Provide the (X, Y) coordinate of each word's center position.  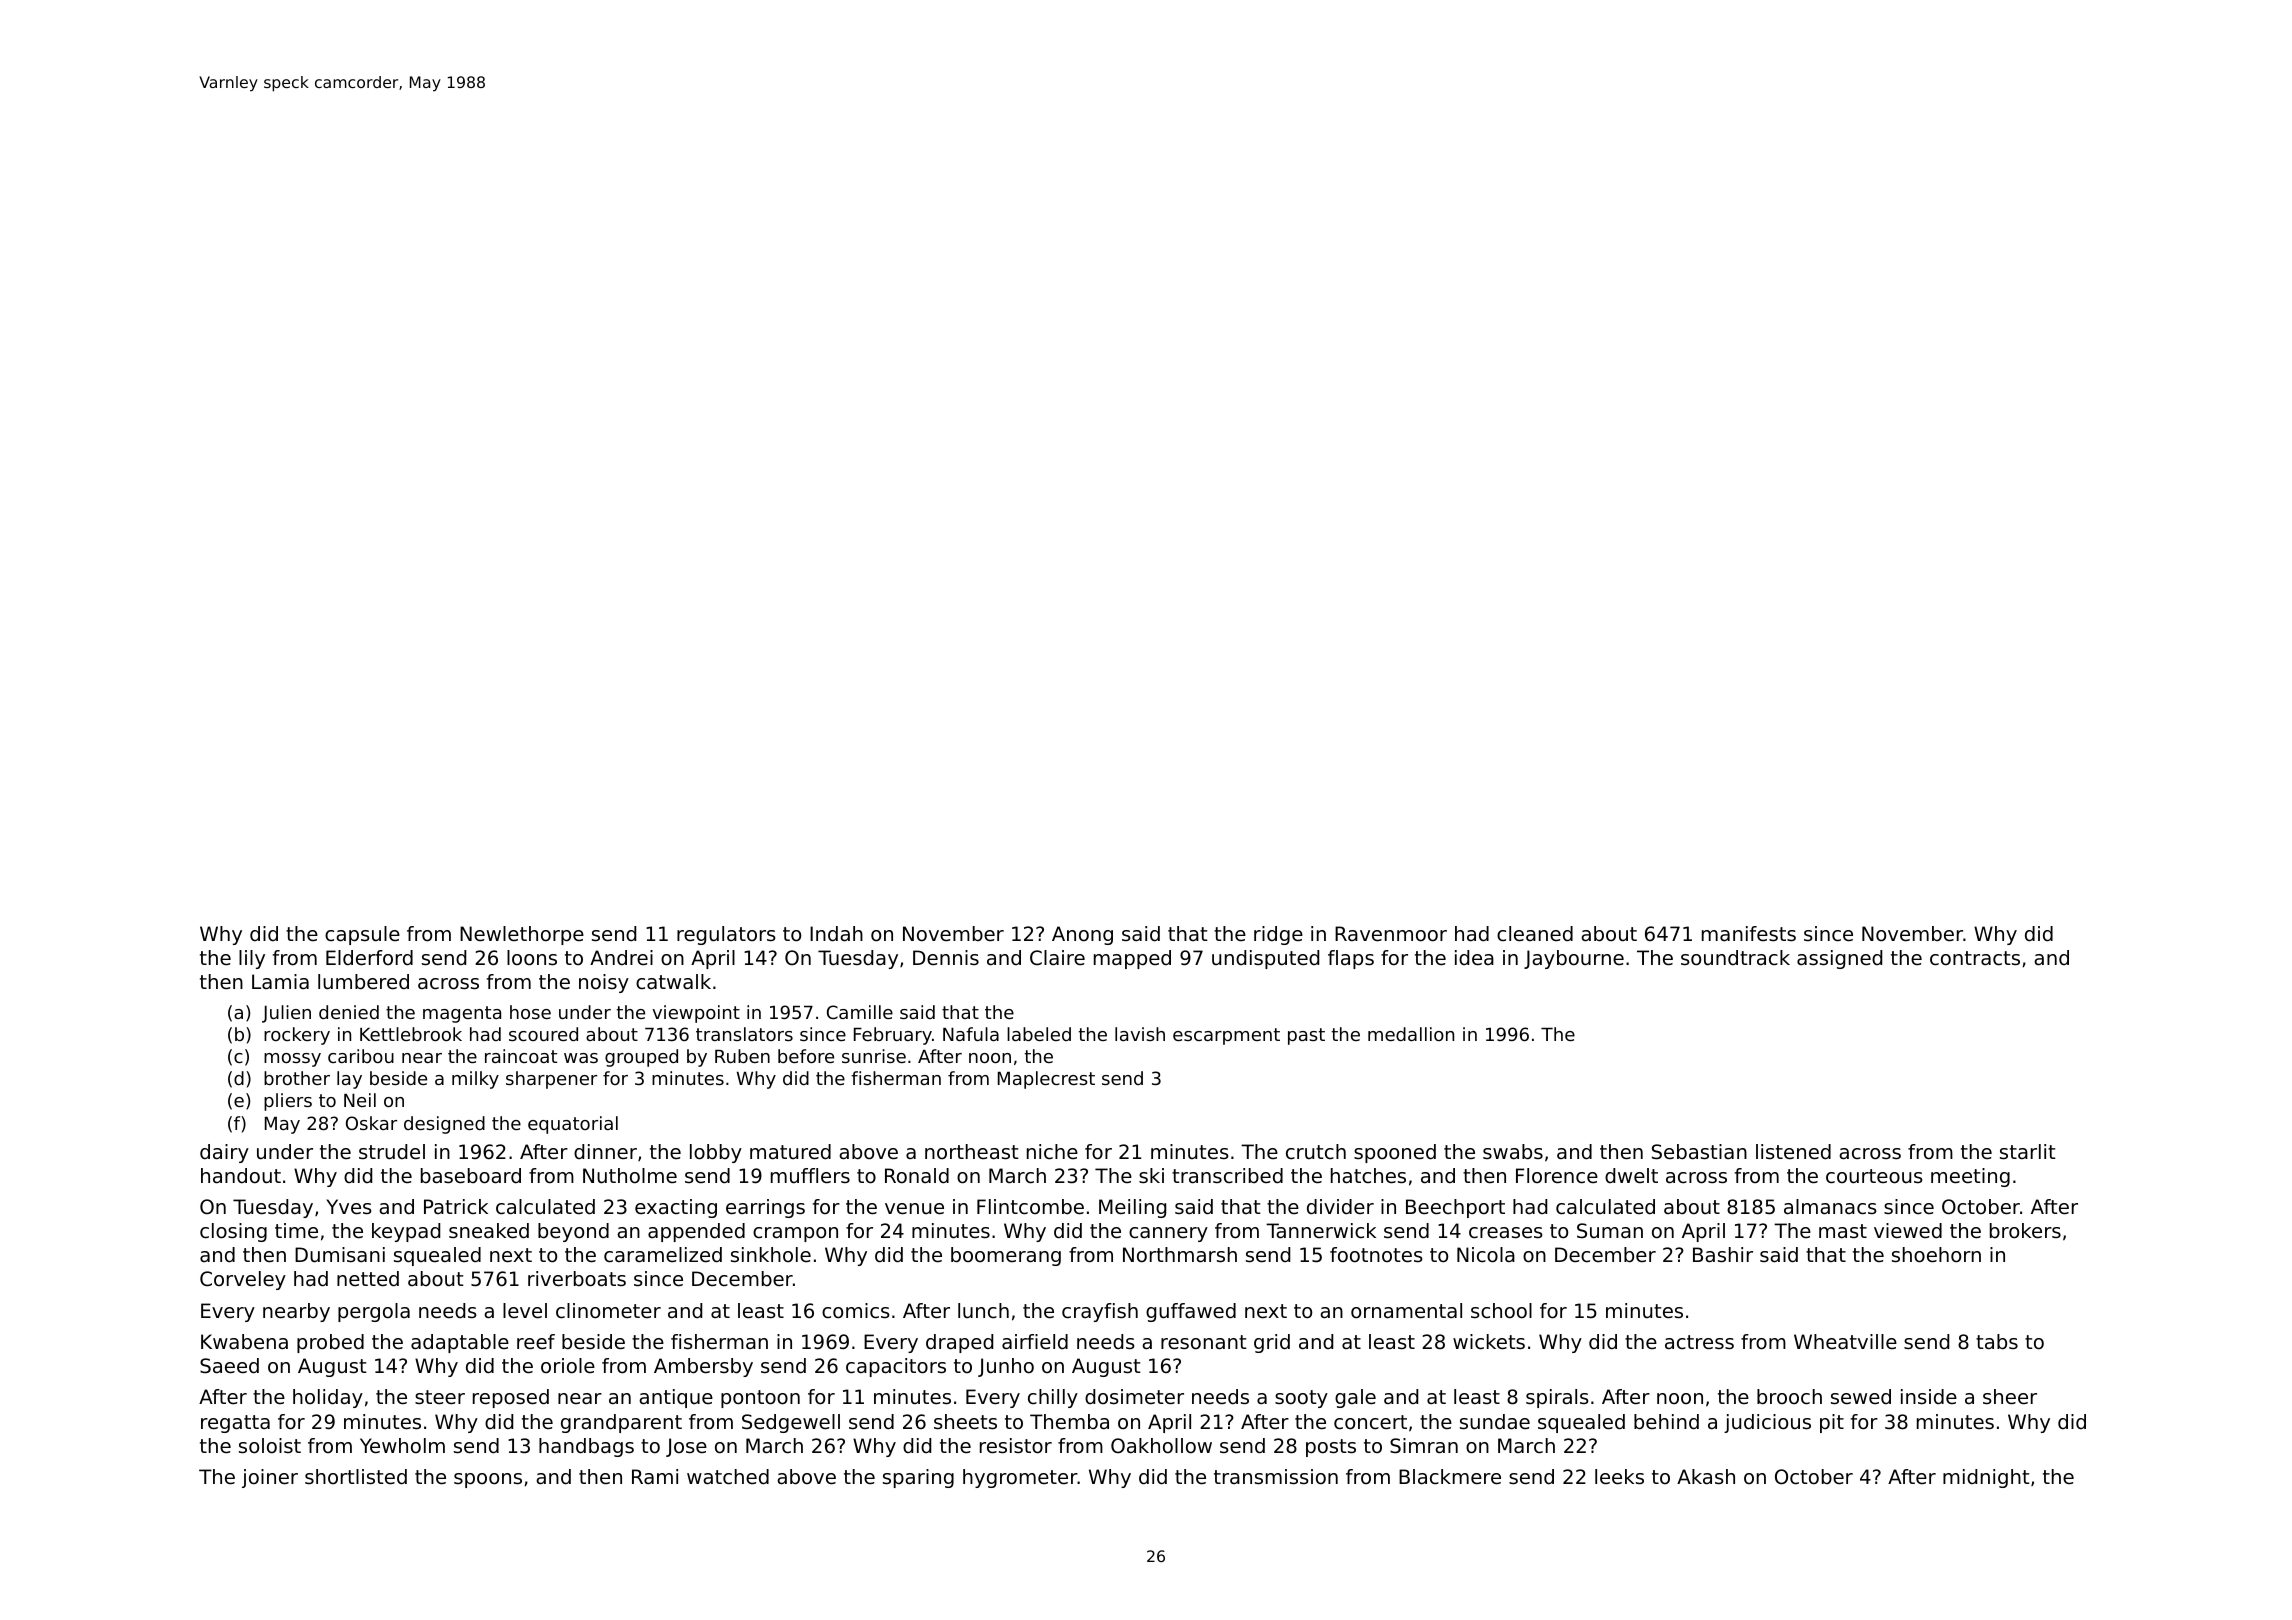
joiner (270, 1478)
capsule (362, 935)
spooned (1395, 1153)
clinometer (608, 1311)
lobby (716, 1153)
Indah (836, 934)
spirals (1557, 1398)
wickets (1489, 1342)
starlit (2028, 1152)
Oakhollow (1161, 1446)
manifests (1749, 934)
